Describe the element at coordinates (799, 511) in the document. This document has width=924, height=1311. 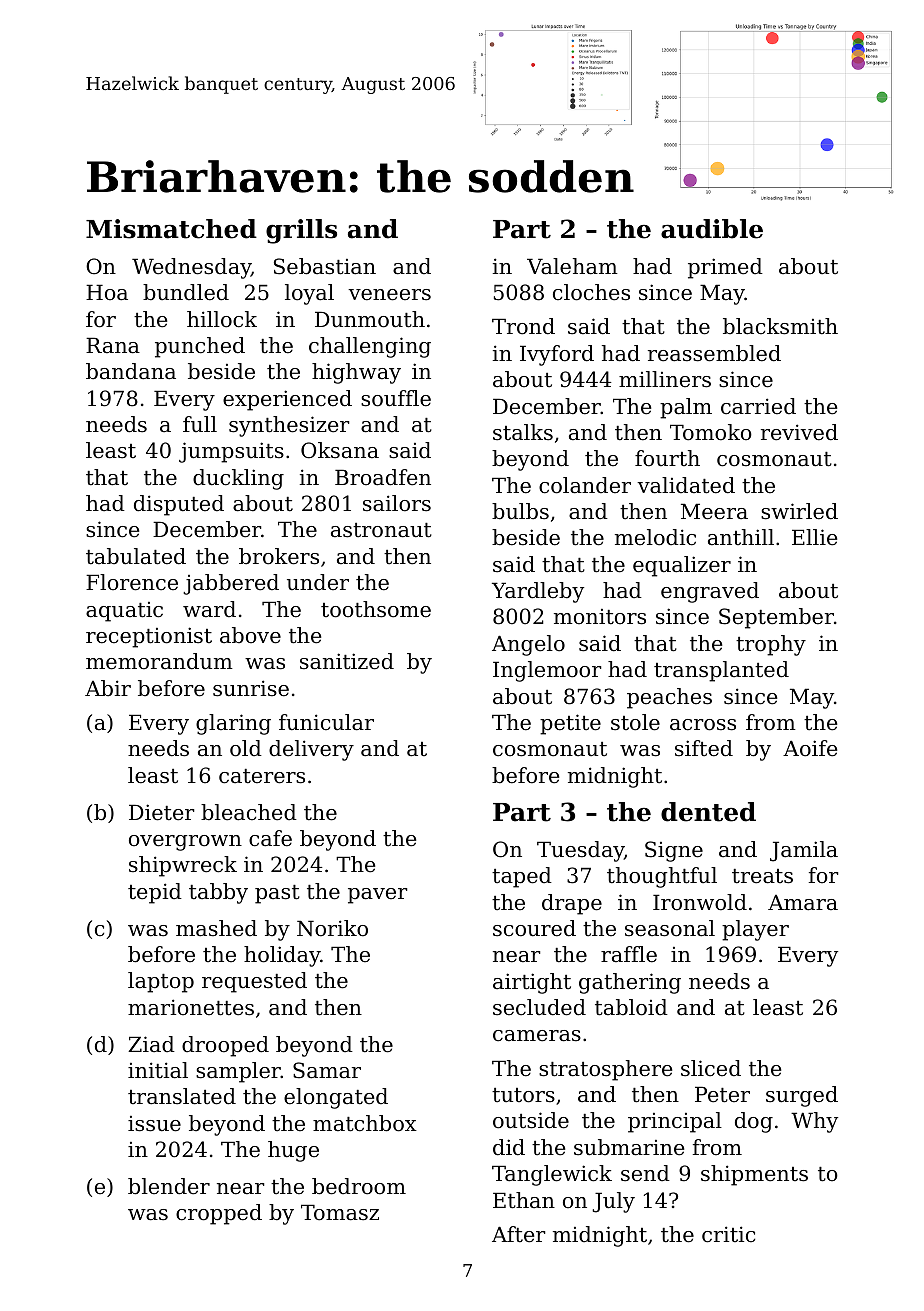
I see `swirled` at that location.
